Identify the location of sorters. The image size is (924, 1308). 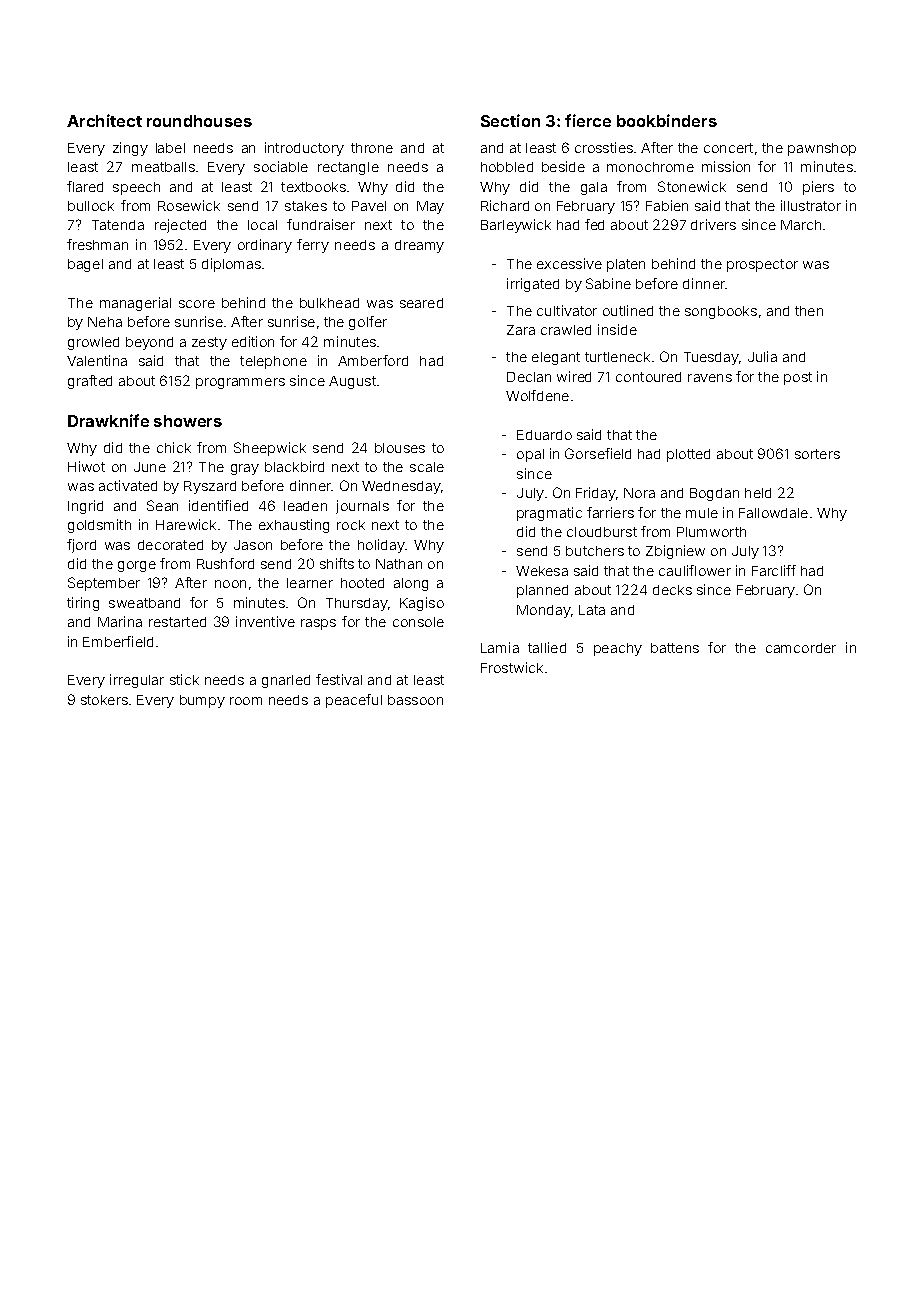
(817, 454).
